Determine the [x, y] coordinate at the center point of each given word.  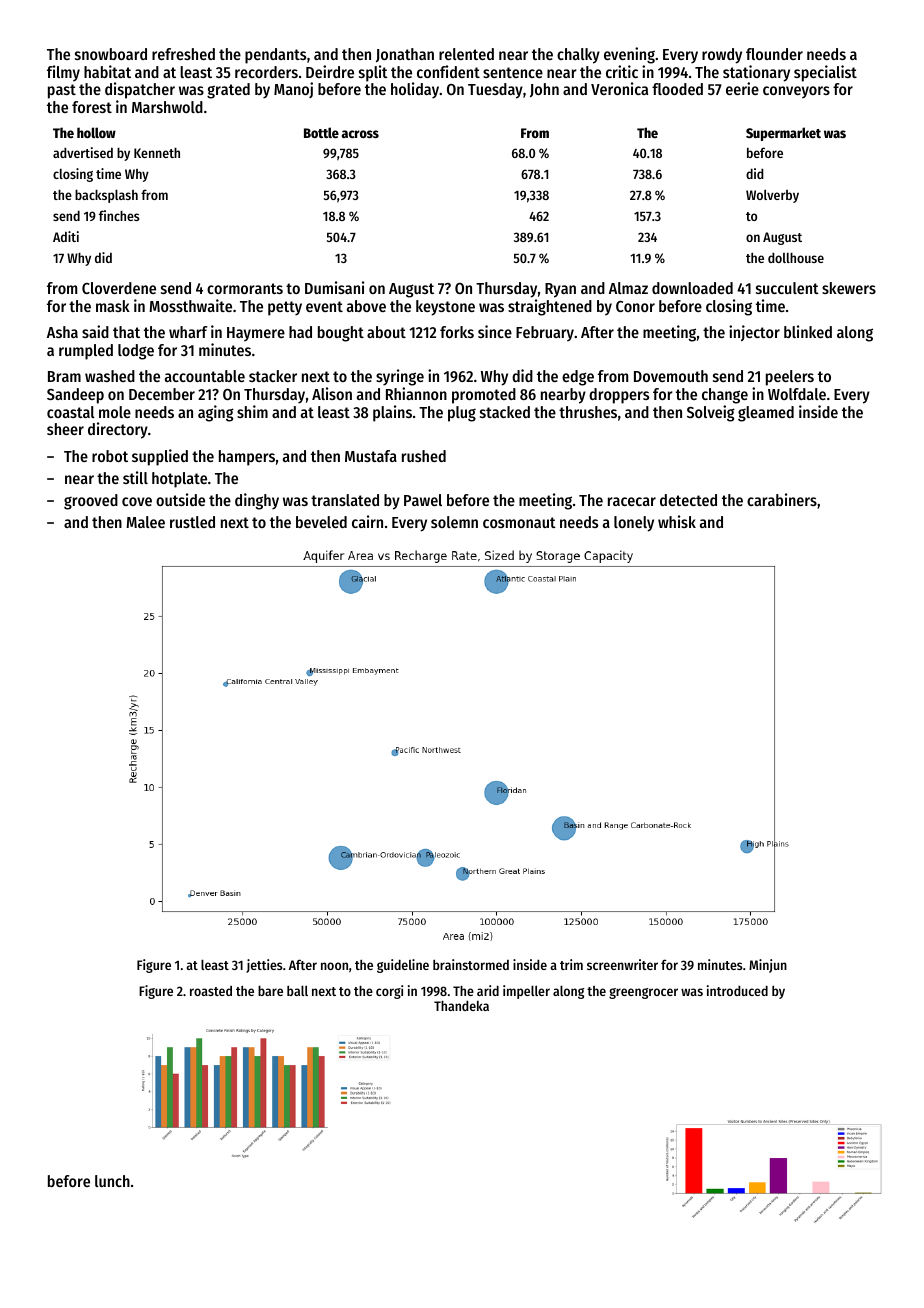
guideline [403, 966]
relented [466, 54]
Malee [145, 522]
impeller [526, 992]
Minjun [768, 966]
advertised [83, 152]
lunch [112, 1181]
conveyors [796, 92]
